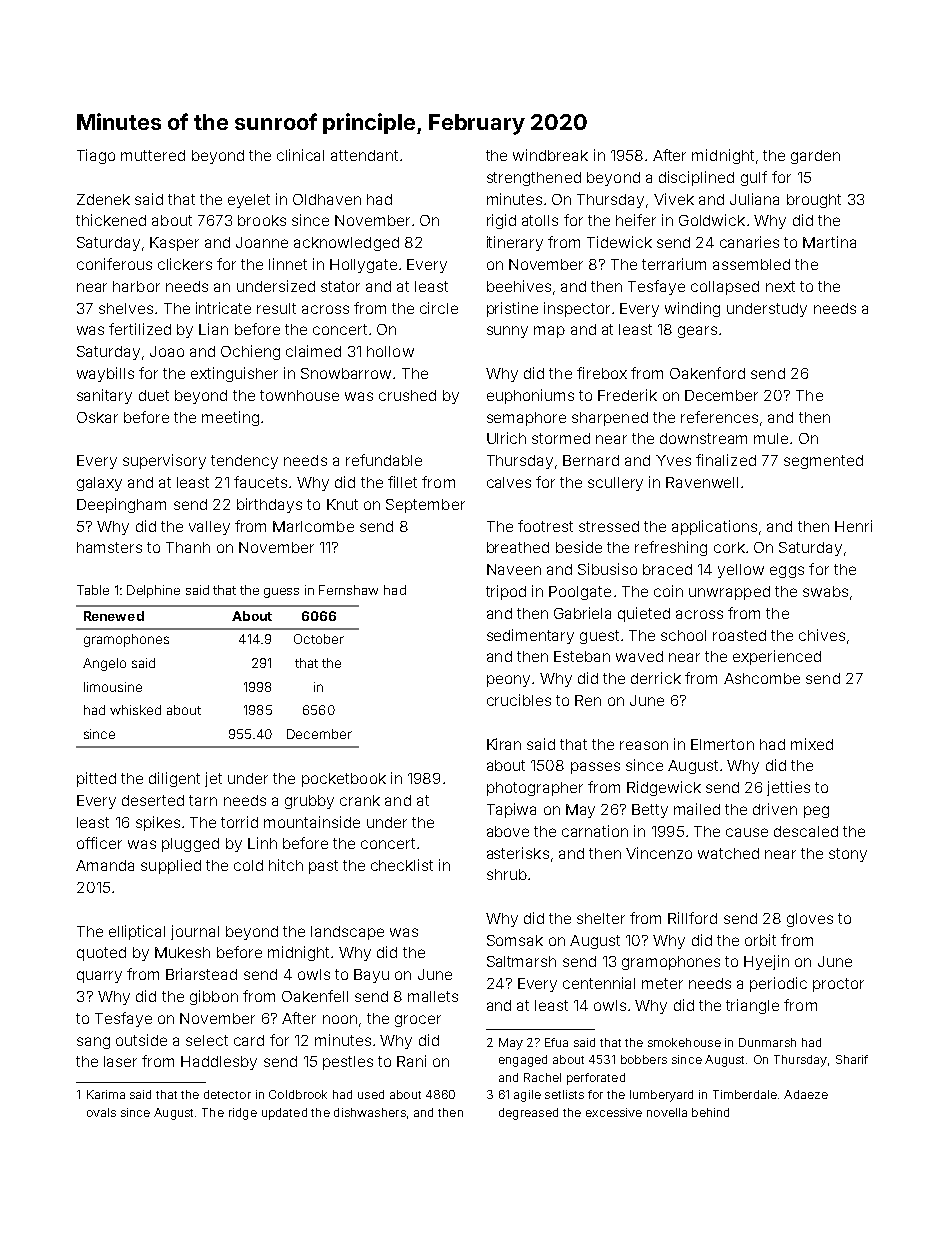 This screenshot has width=952, height=1233. What do you see at coordinates (780, 286) in the screenshot?
I see `next` at bounding box center [780, 286].
